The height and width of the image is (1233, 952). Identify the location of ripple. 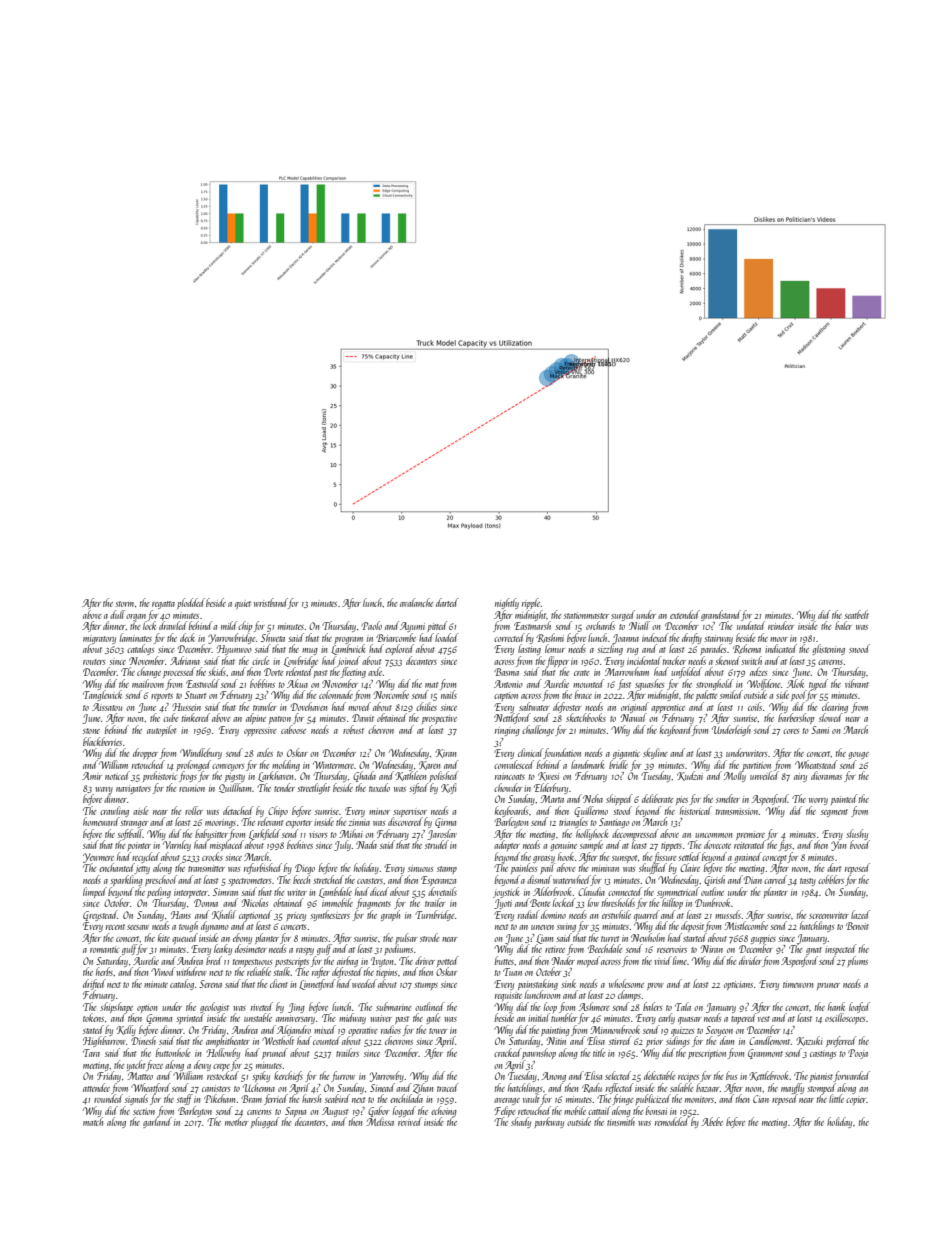
(531, 603).
